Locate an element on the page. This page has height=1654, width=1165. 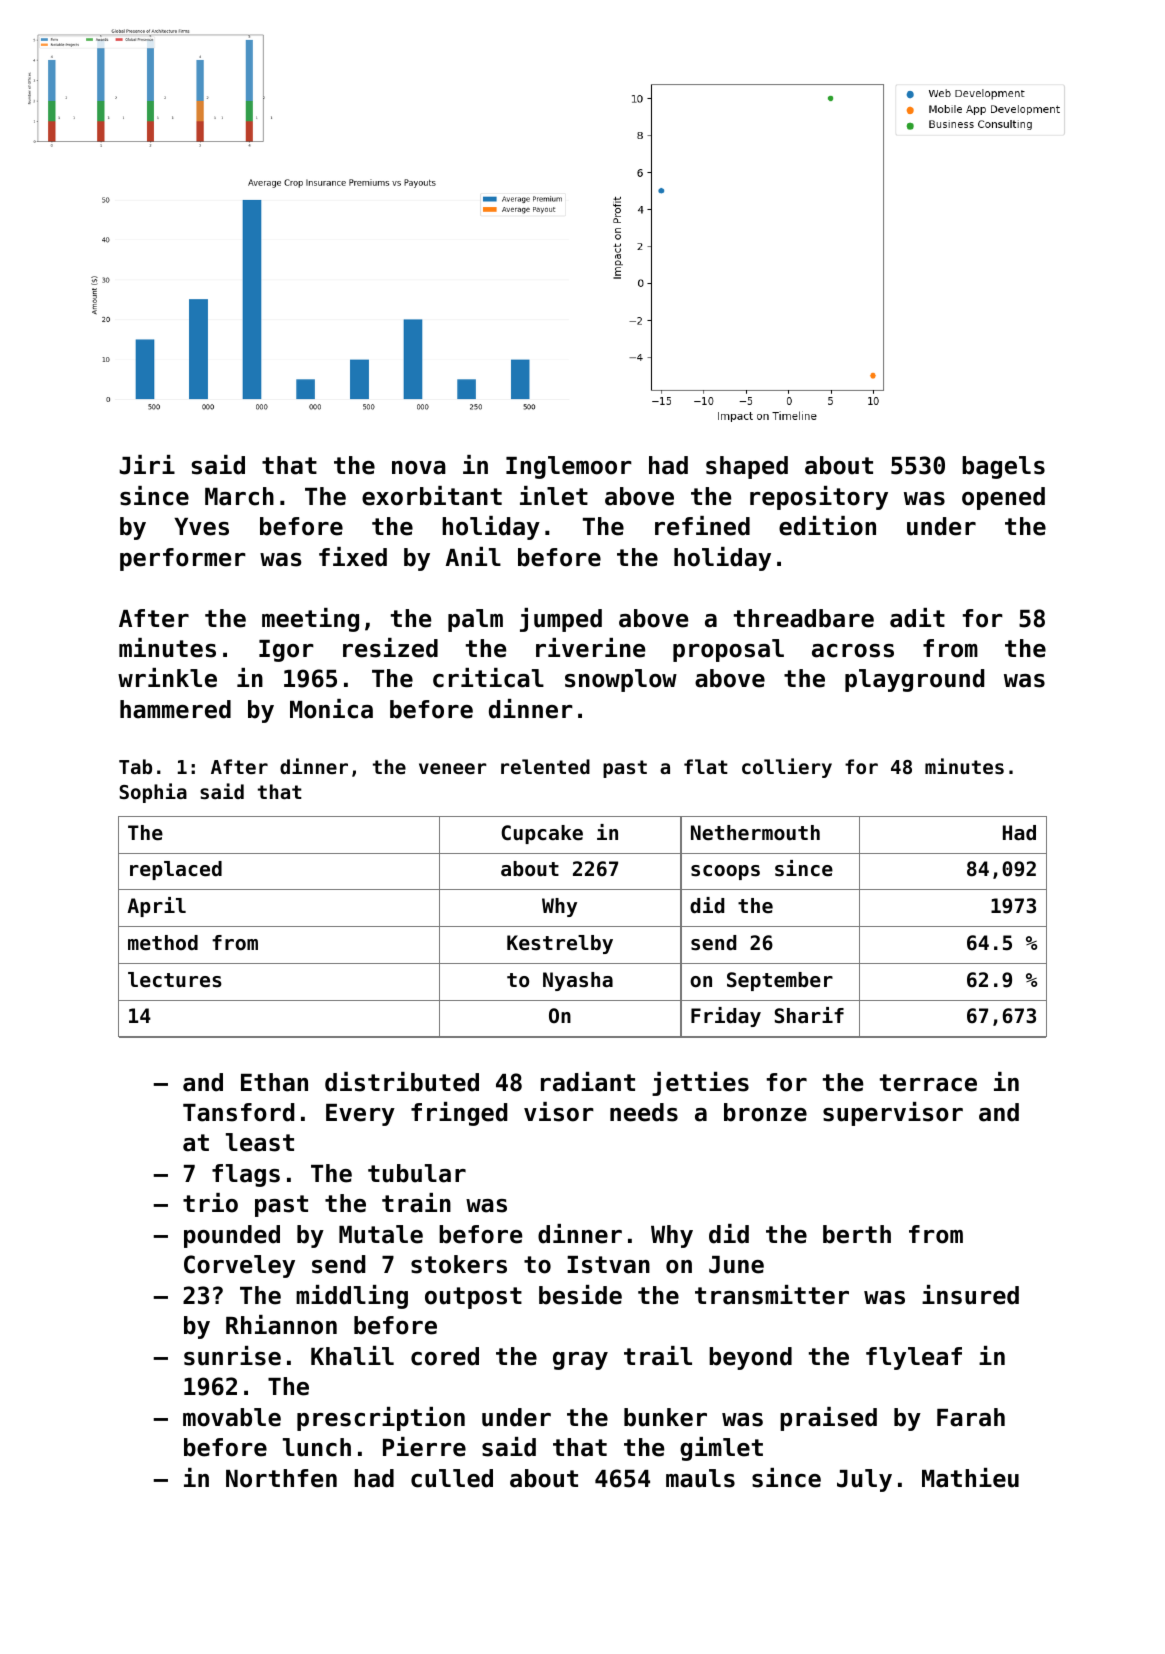
adit is located at coordinates (917, 618).
